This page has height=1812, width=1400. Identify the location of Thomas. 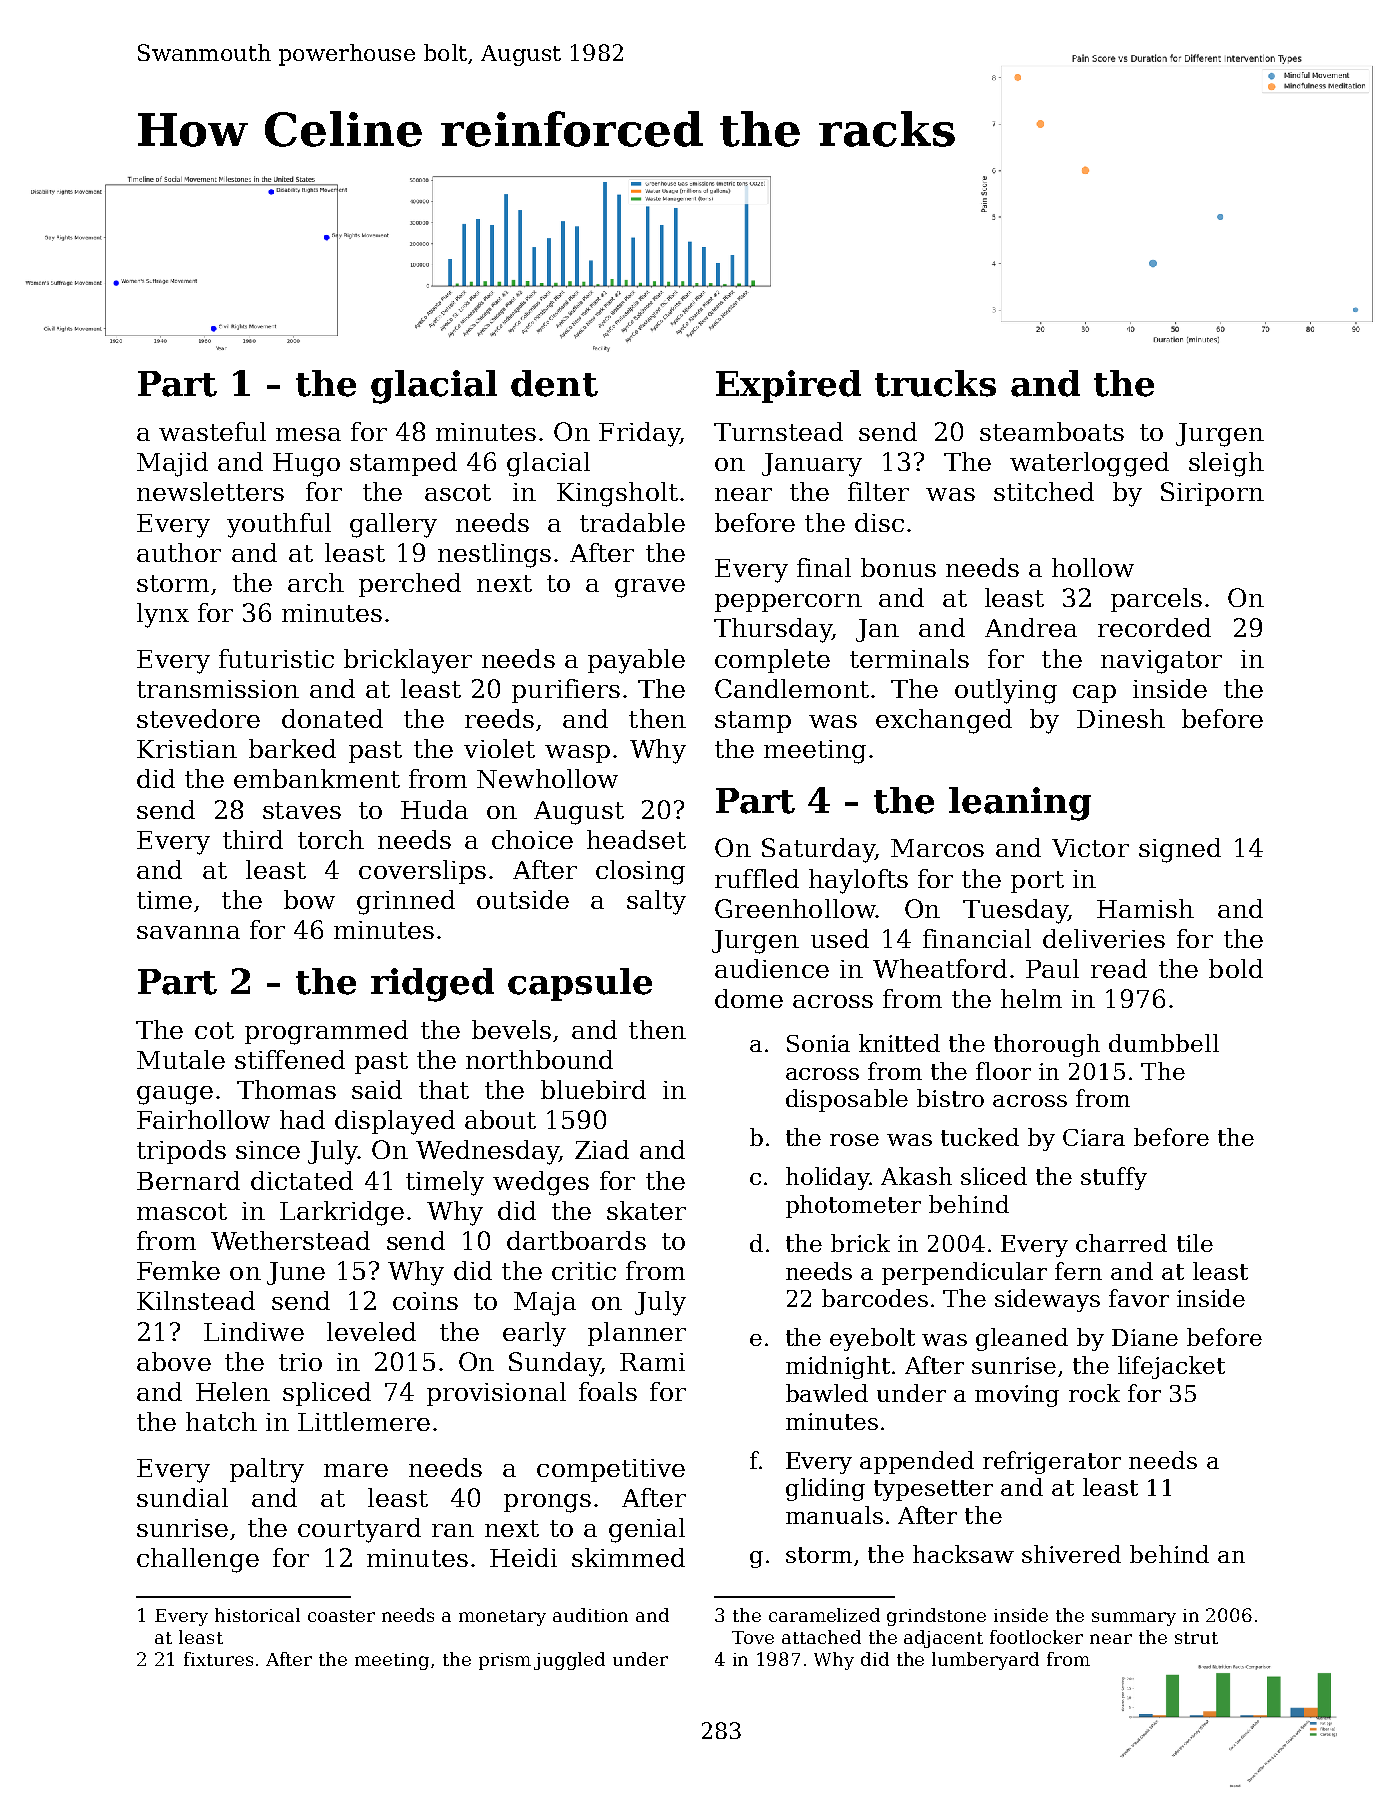
(286, 1089).
